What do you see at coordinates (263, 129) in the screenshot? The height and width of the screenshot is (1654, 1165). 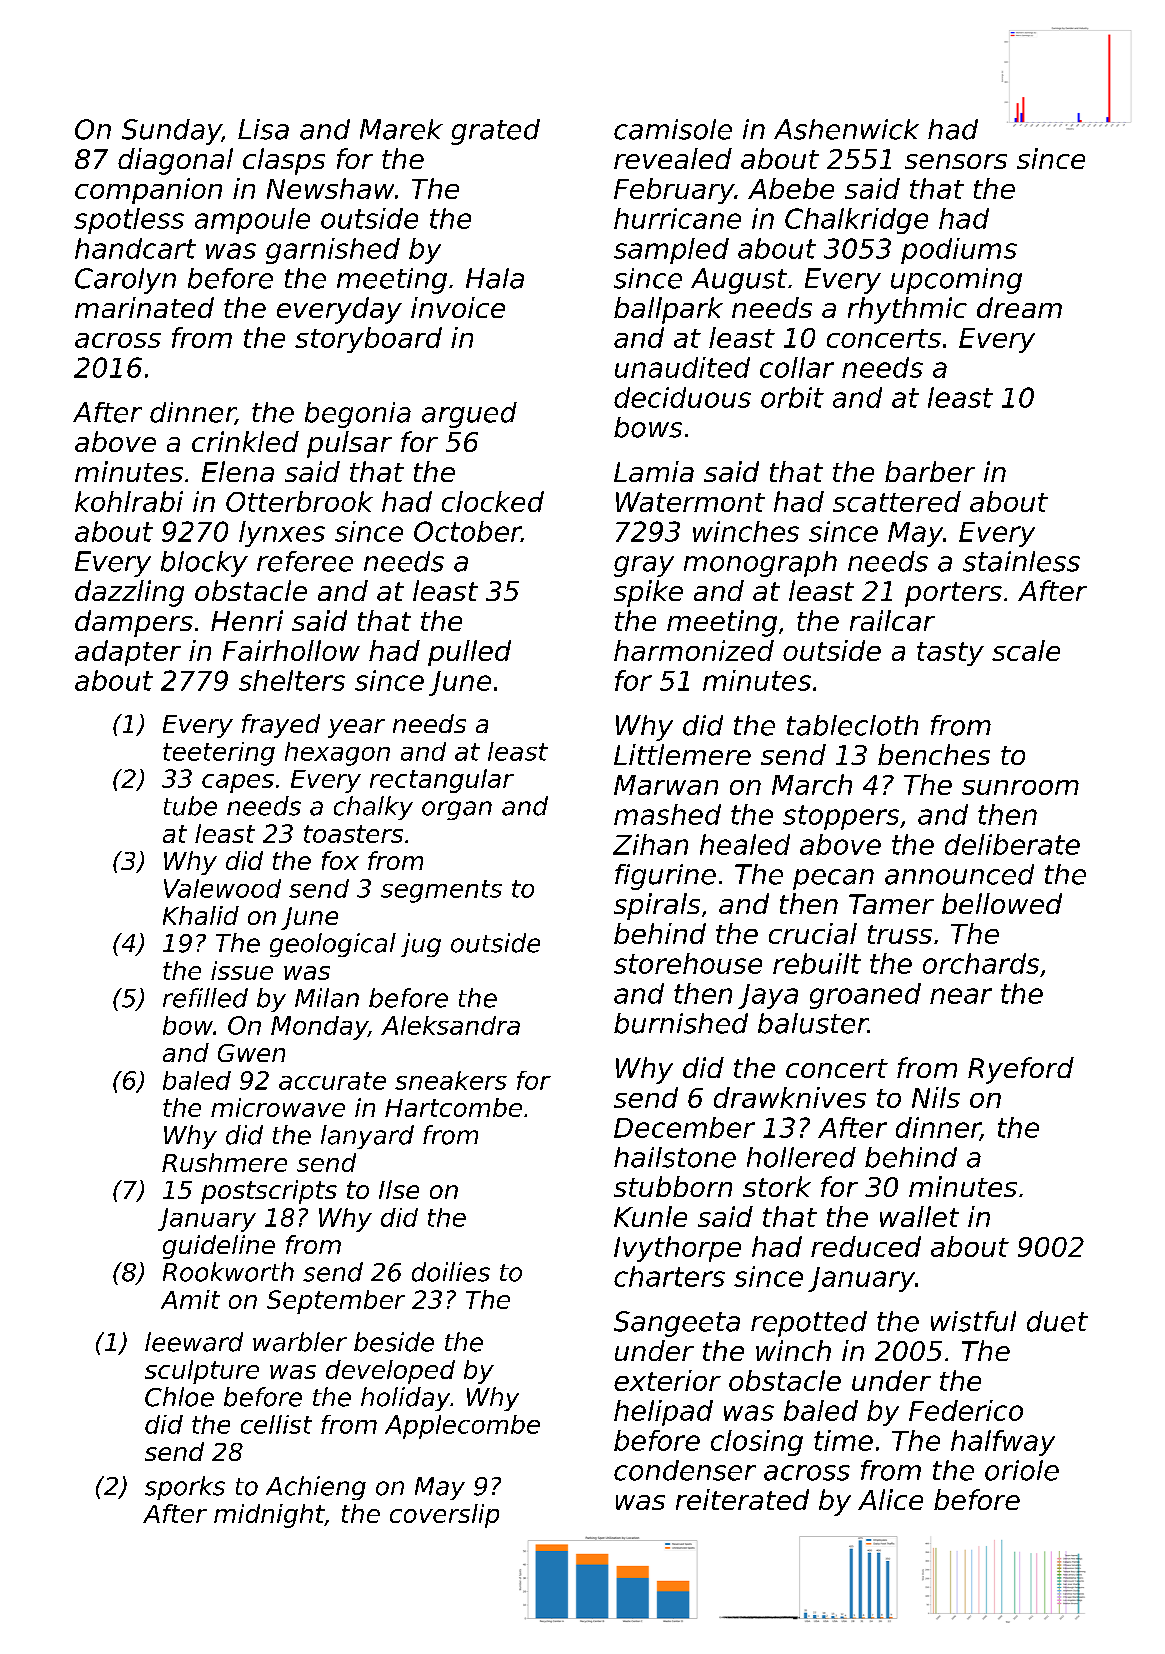 I see `Lisa` at bounding box center [263, 129].
